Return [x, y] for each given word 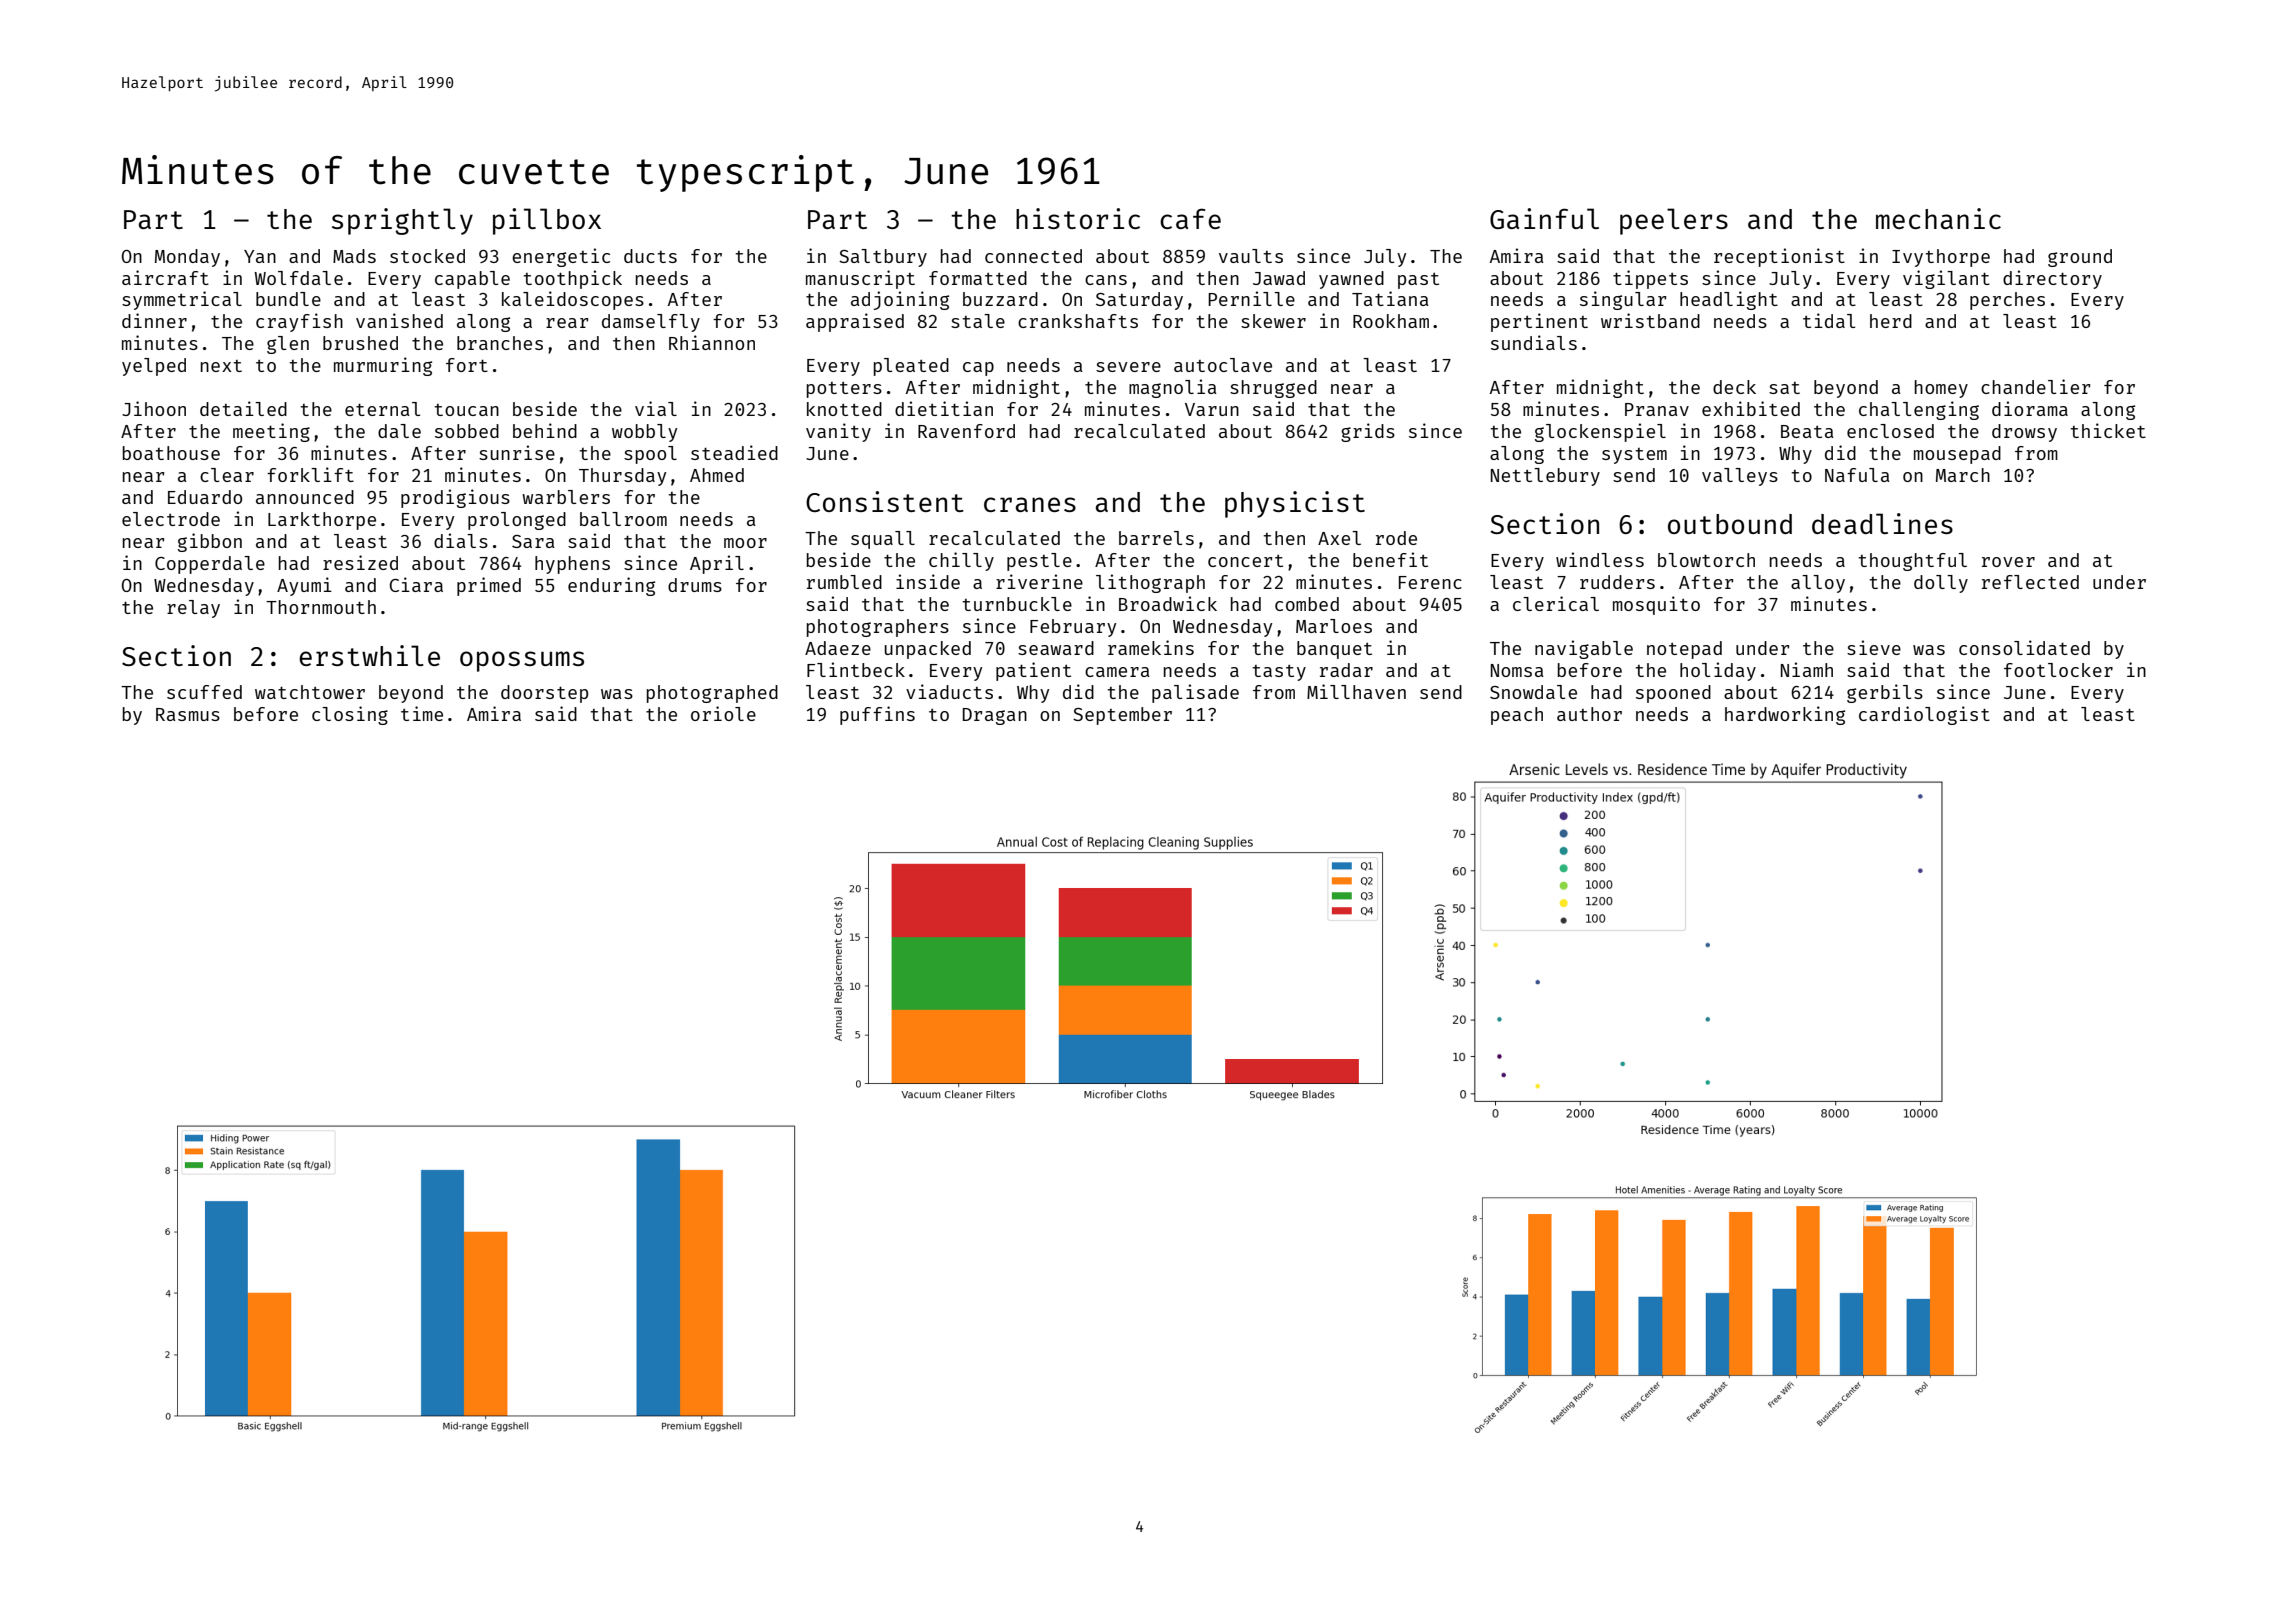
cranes [1030, 504]
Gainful [1544, 218]
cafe [1190, 218]
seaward [1056, 648]
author [1589, 714]
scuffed [204, 692]
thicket [2108, 430]
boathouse [171, 453]
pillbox [547, 221]
